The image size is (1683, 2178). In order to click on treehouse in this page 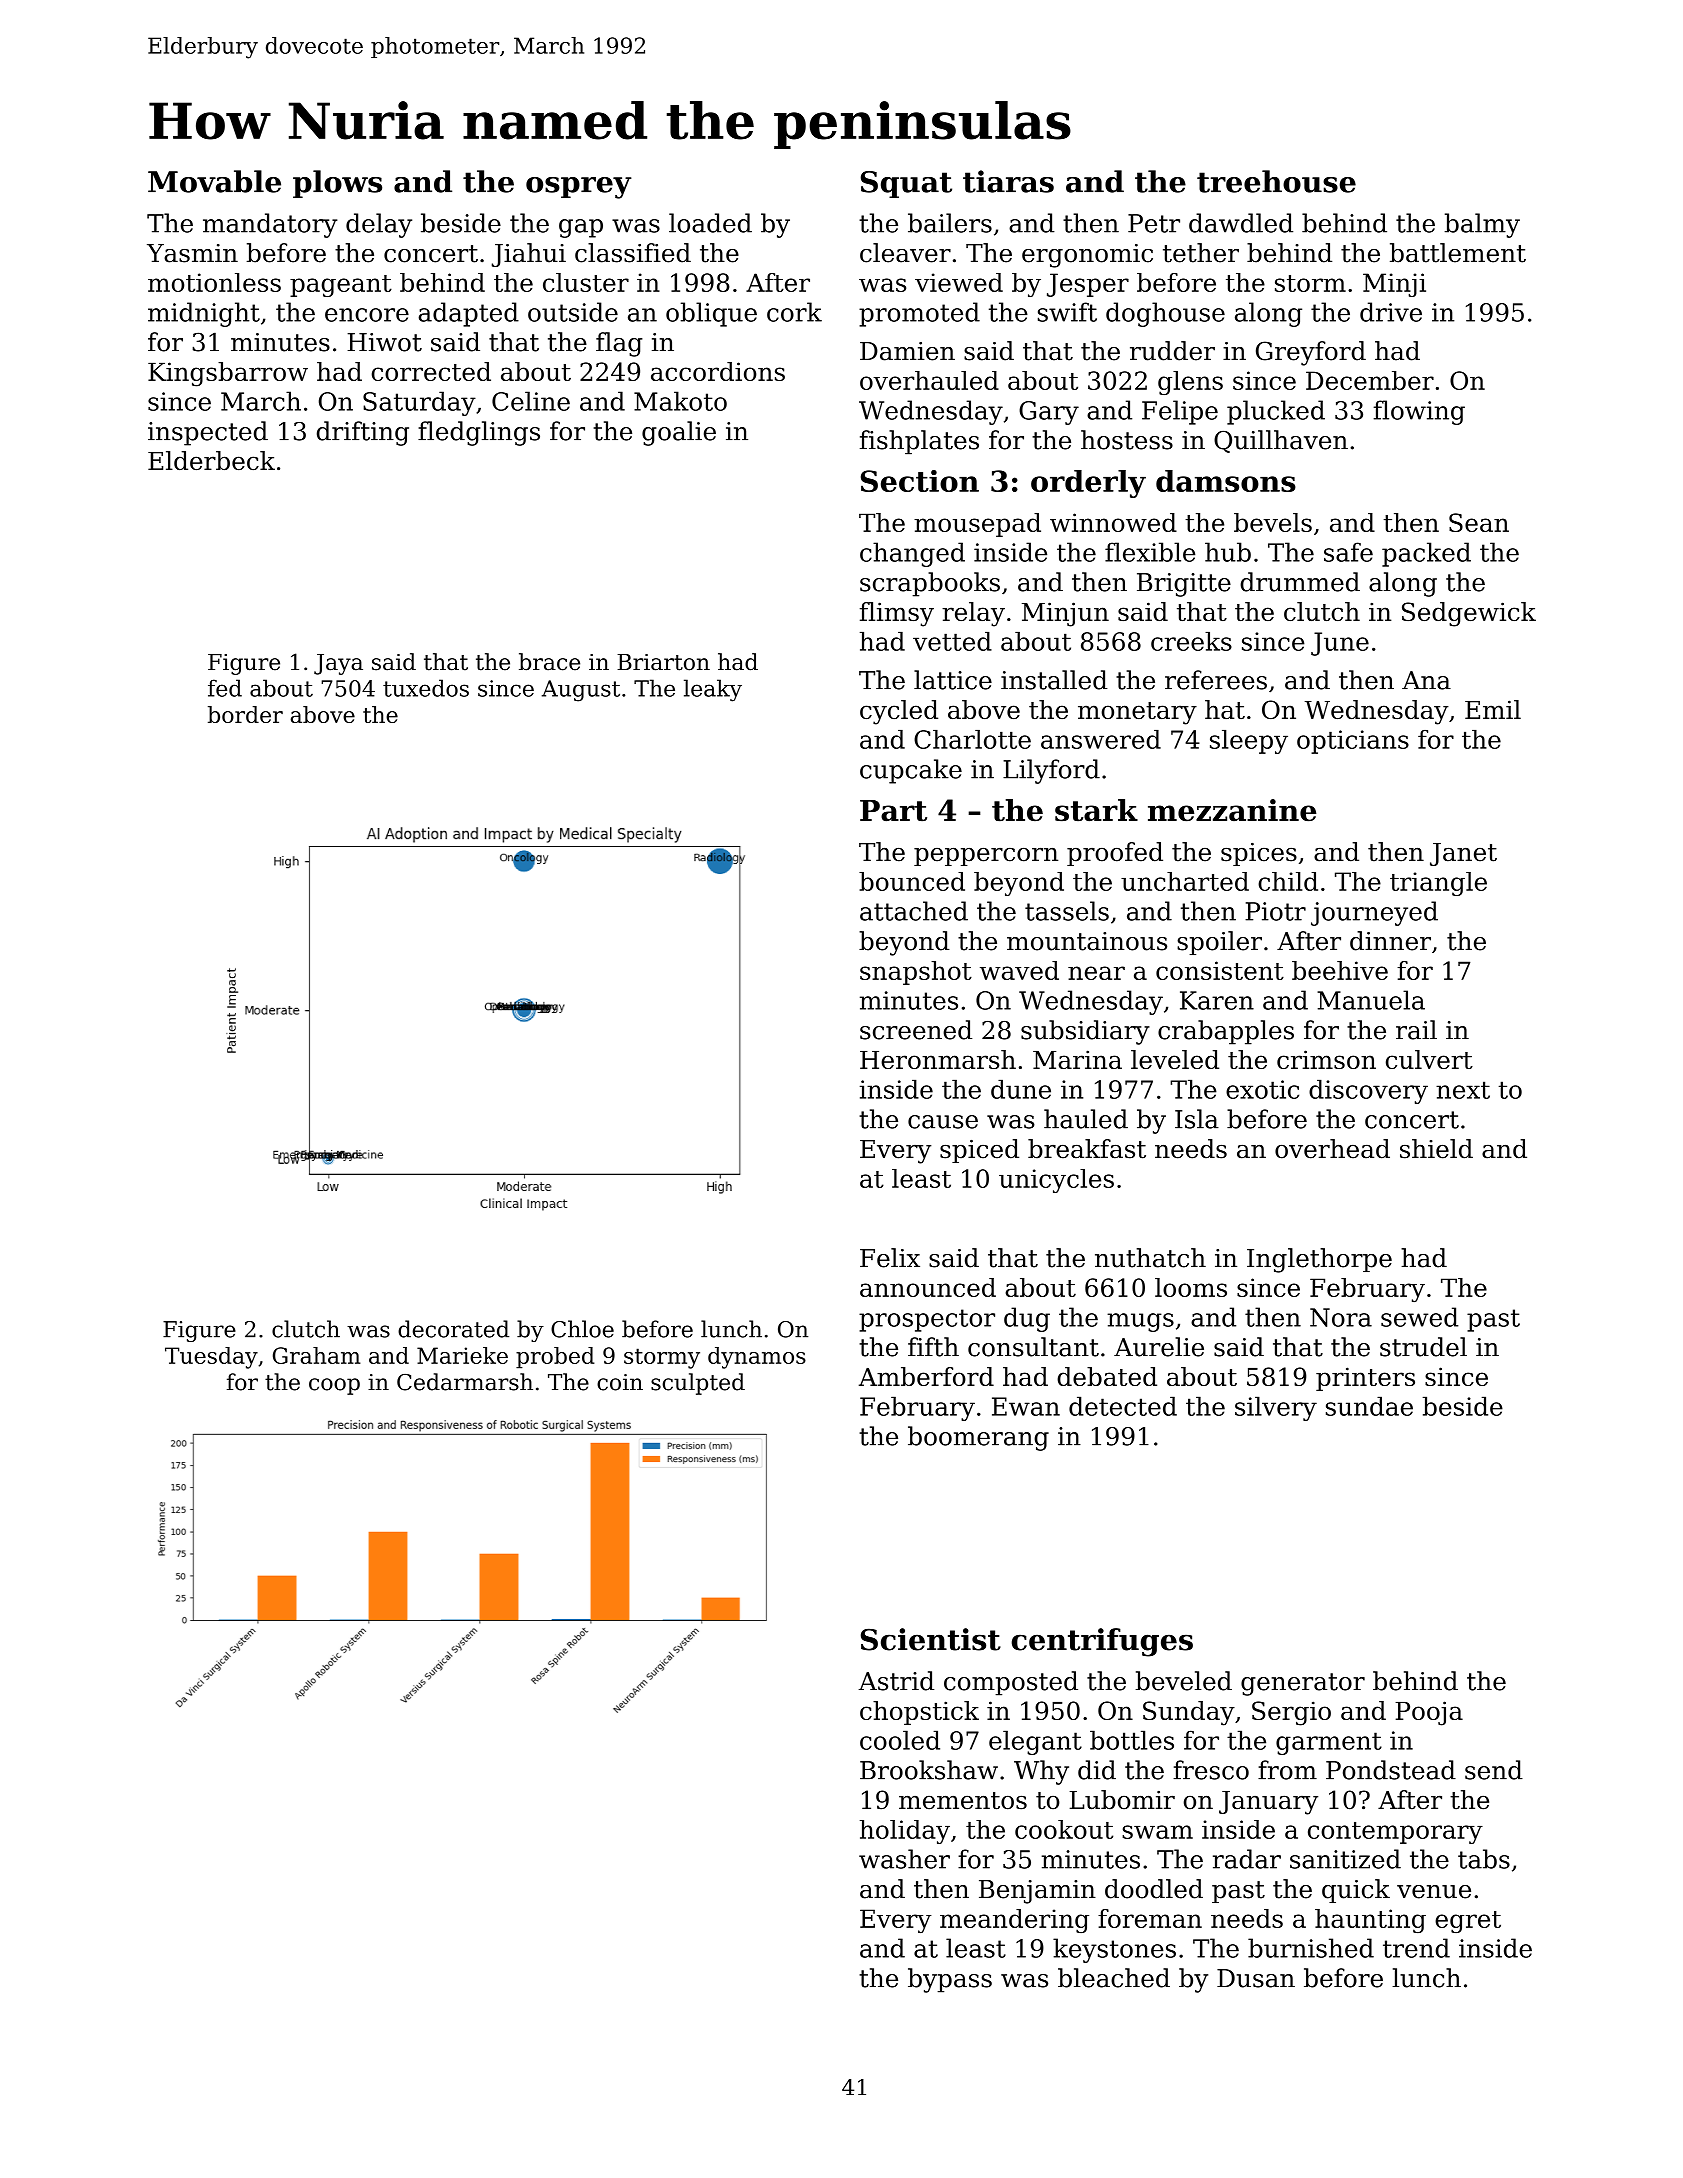, I will do `click(1276, 181)`.
